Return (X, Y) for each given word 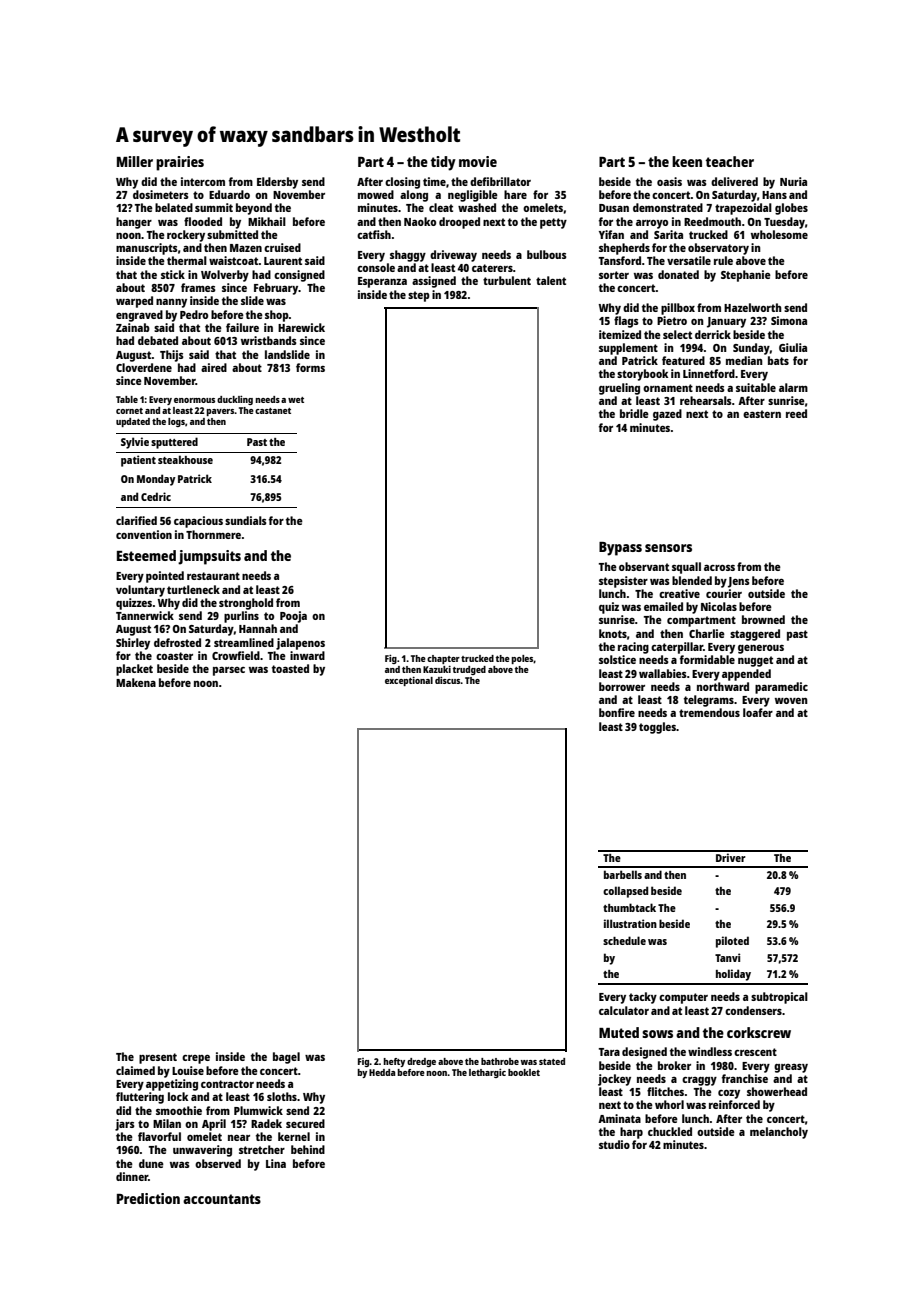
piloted (732, 942)
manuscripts (147, 249)
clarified (136, 520)
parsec (229, 671)
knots (613, 633)
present (158, 1058)
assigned (434, 282)
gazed (667, 415)
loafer (758, 712)
